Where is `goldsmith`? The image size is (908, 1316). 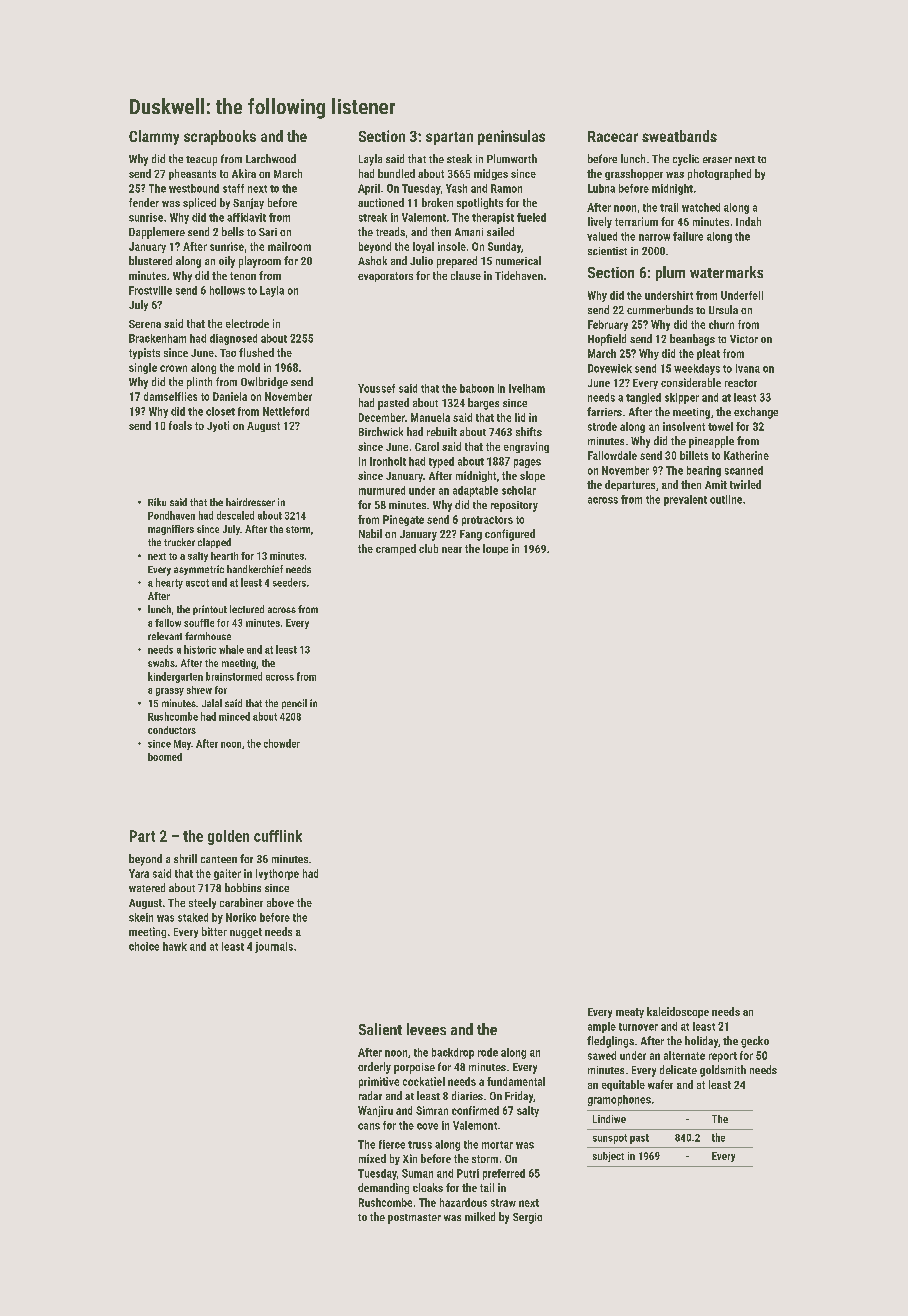 goldsmith is located at coordinates (723, 1071).
